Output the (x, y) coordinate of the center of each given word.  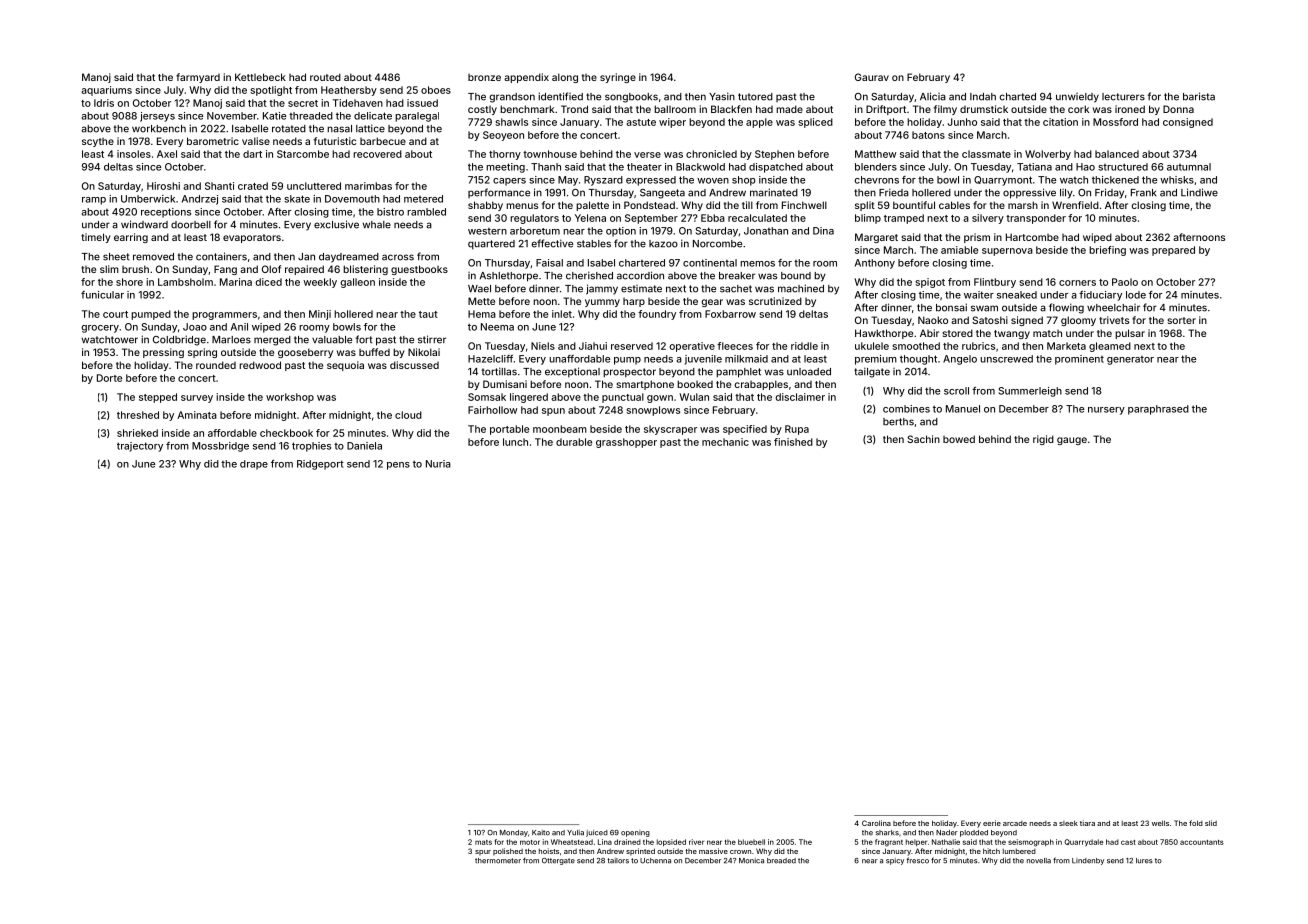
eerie (992, 823)
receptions (166, 213)
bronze (484, 77)
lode (1136, 295)
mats (483, 842)
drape (254, 465)
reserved (632, 346)
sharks (887, 833)
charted (1017, 97)
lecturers (1123, 97)
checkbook (286, 433)
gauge (1072, 441)
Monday (514, 833)
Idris (104, 103)
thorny (505, 155)
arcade (1015, 823)
